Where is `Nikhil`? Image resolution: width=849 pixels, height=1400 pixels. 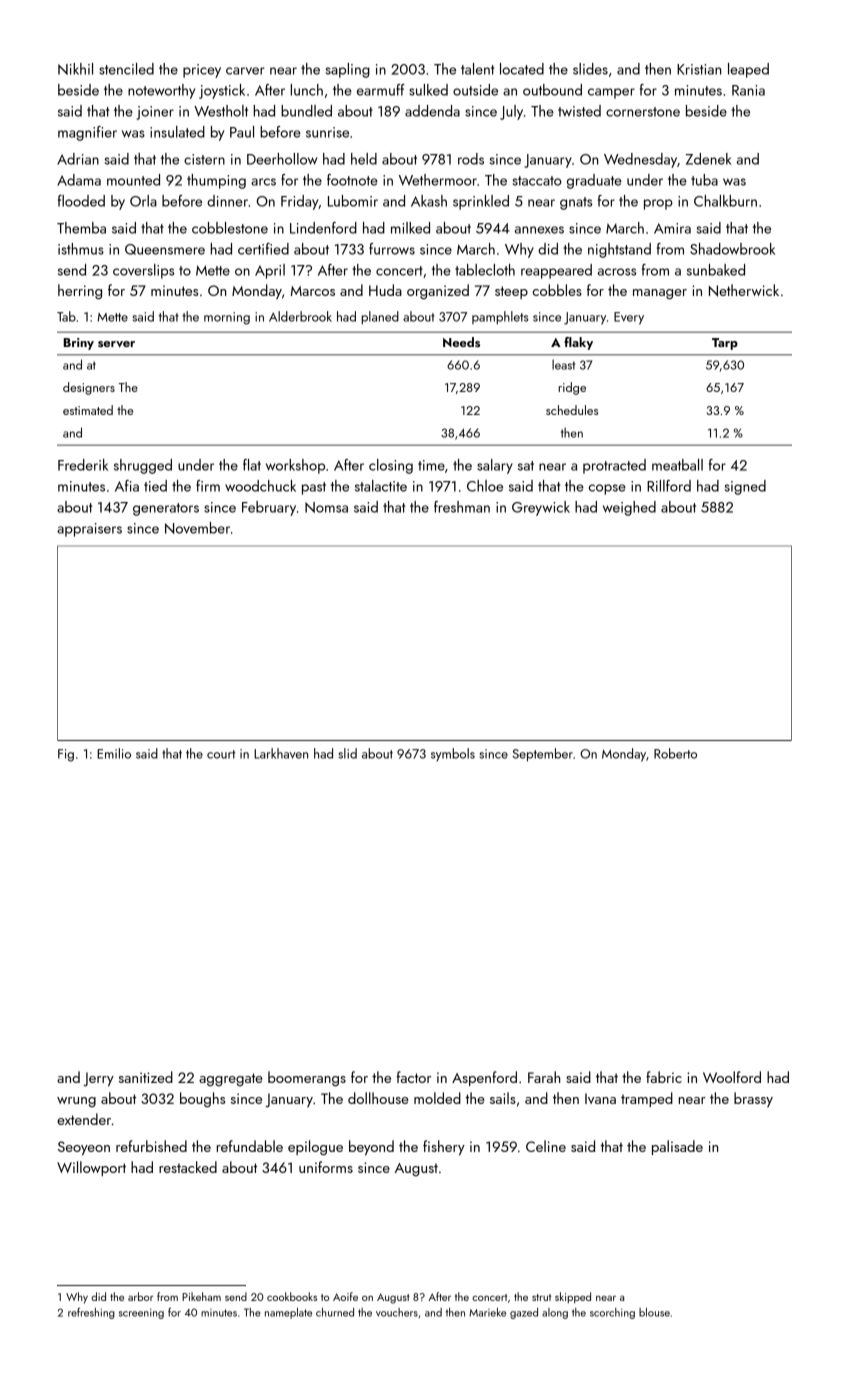
Nikhil is located at coordinates (75, 69).
